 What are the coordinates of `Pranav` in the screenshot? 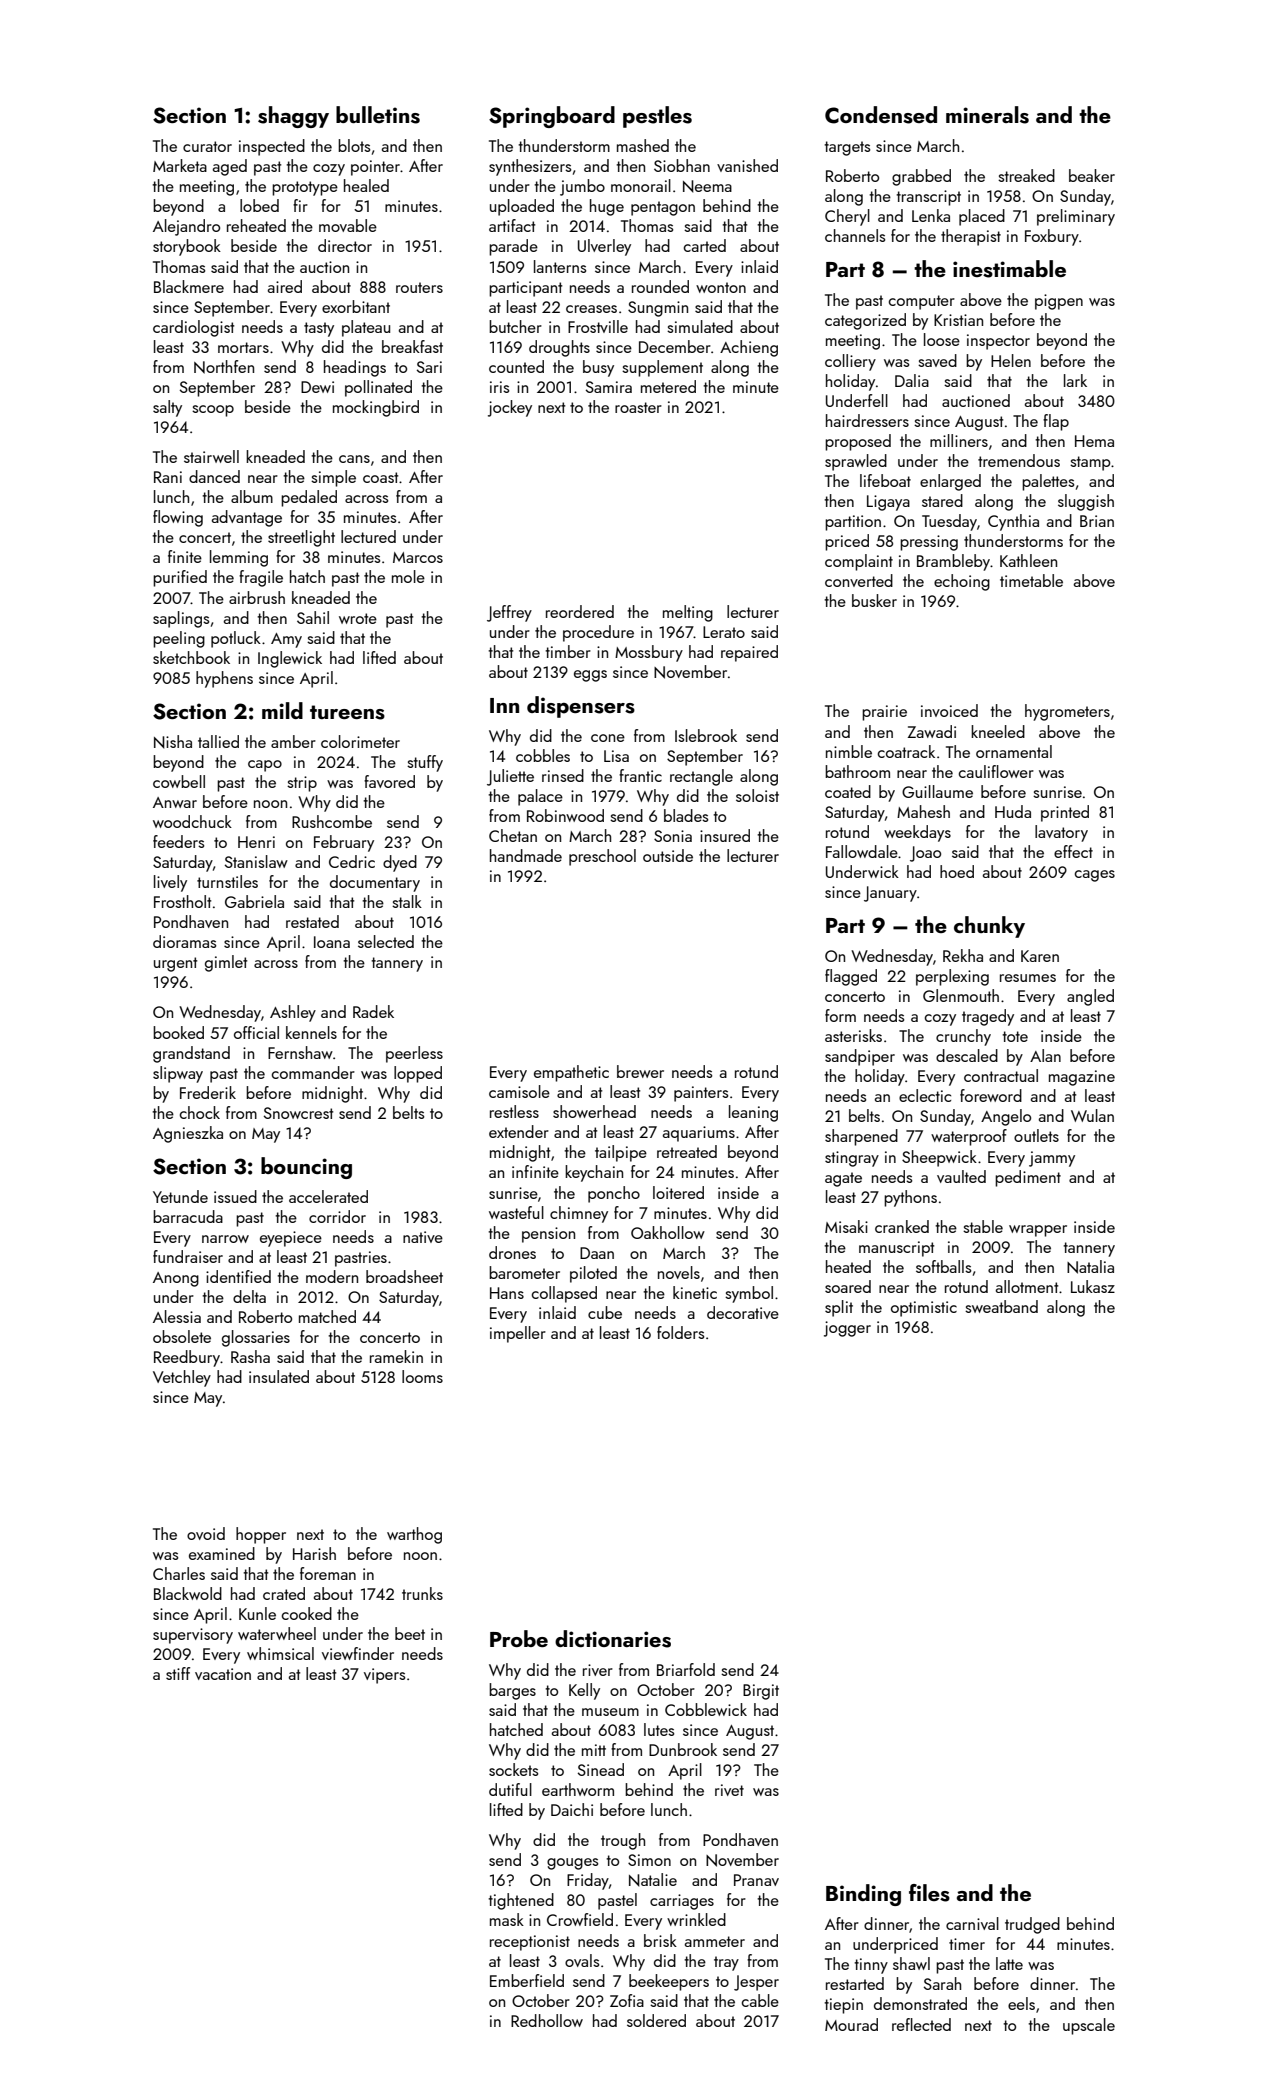 It's located at (756, 1880).
